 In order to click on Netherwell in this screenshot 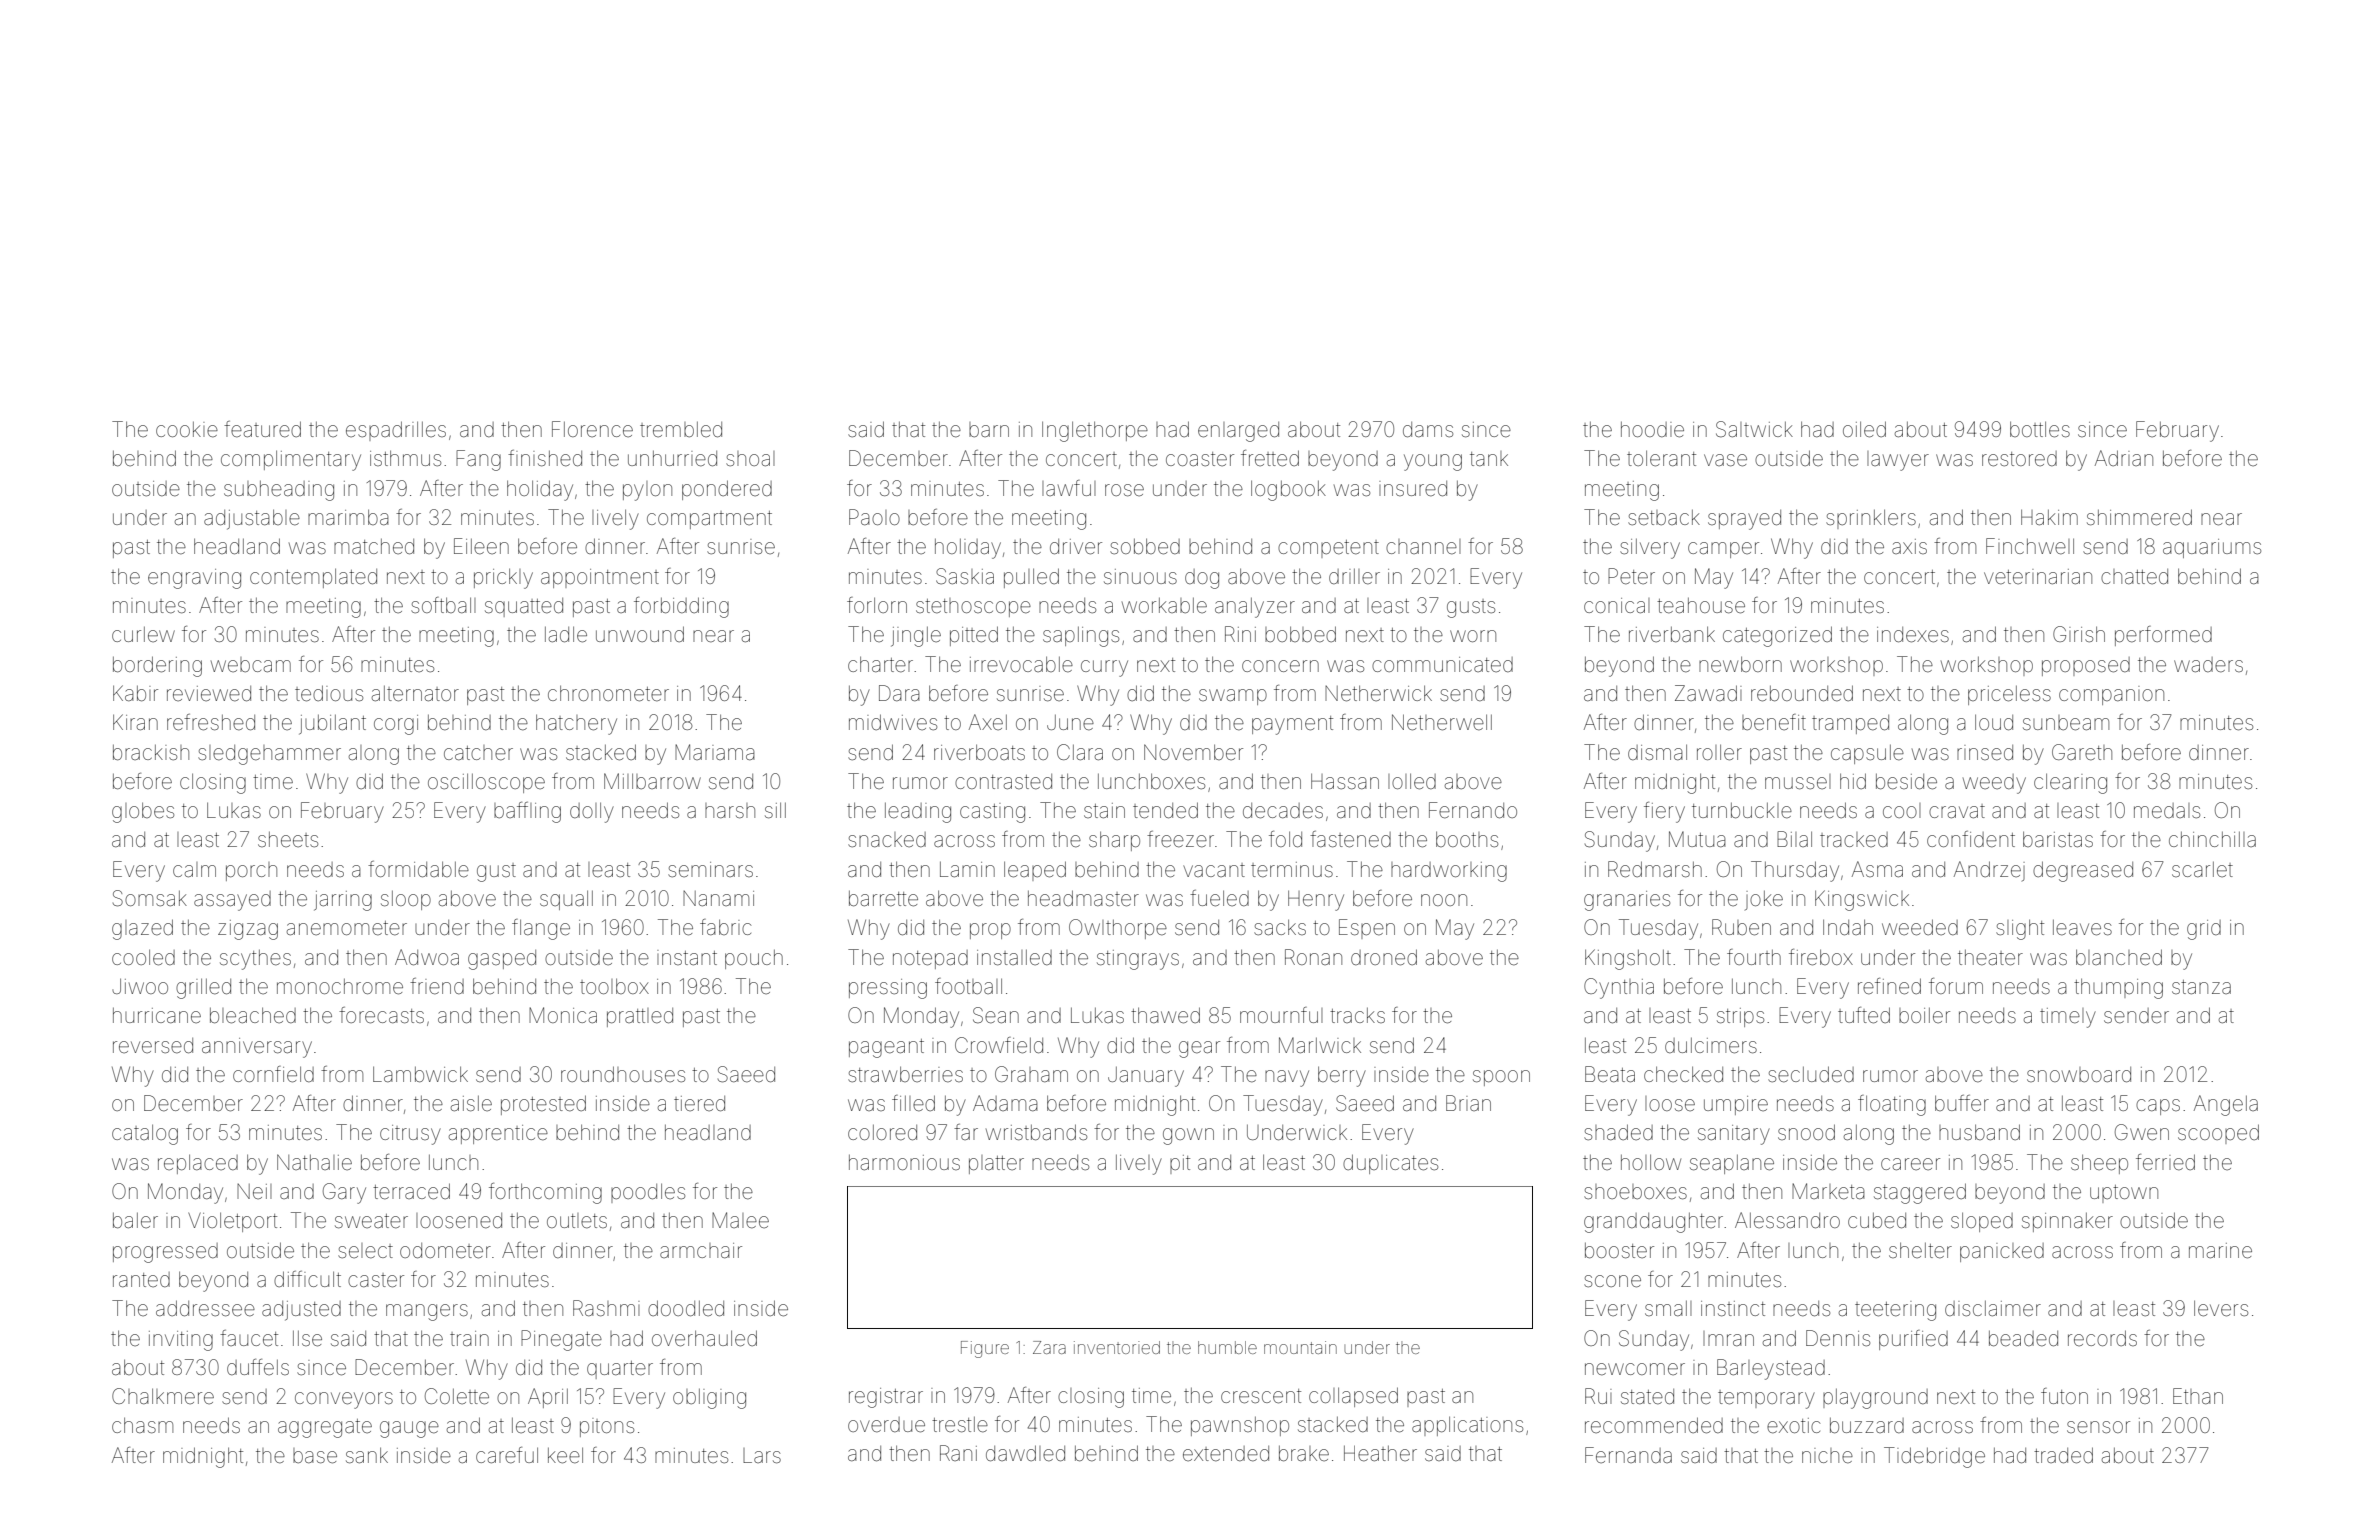, I will do `click(1442, 722)`.
